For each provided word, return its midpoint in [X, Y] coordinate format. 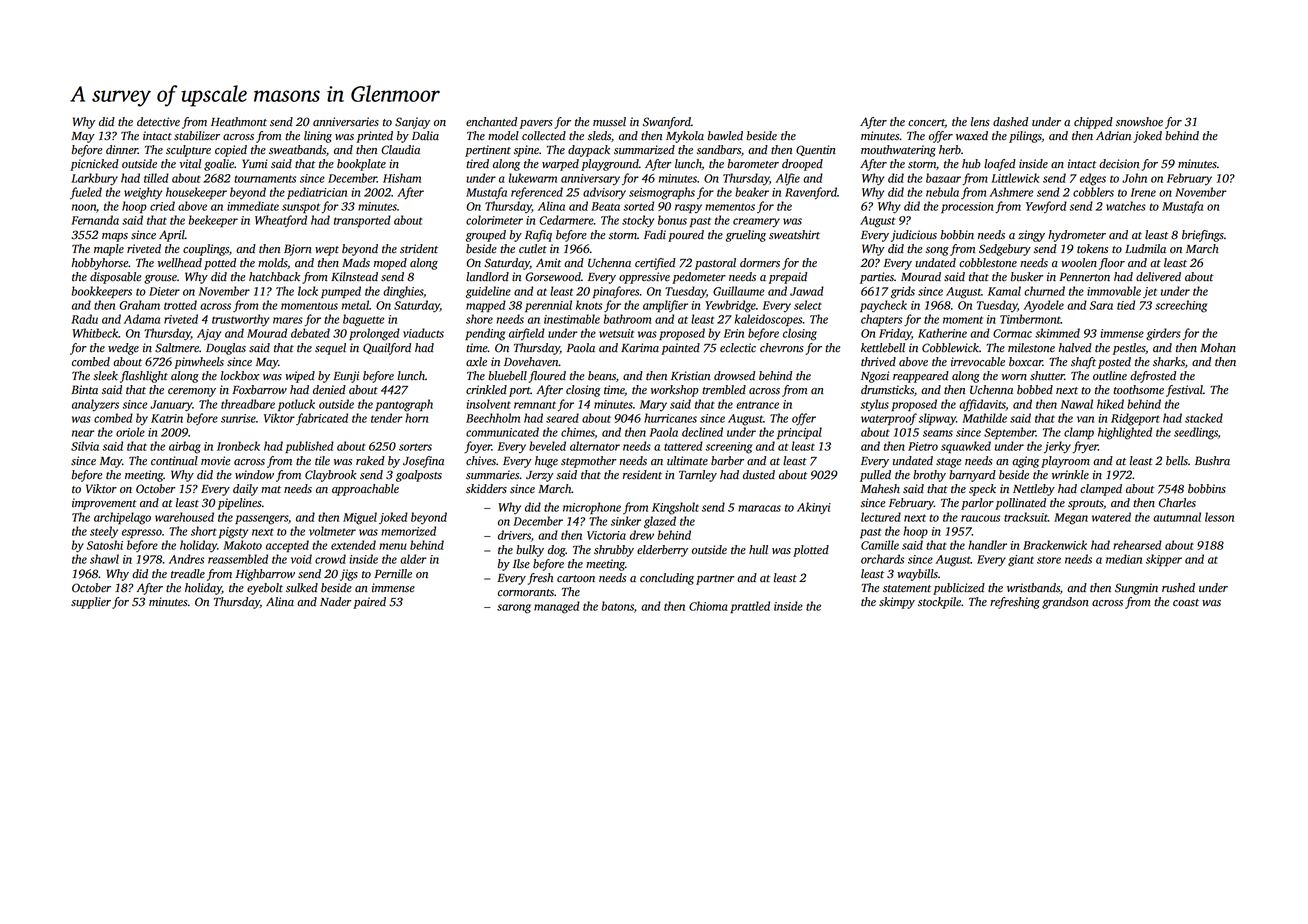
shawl [104, 559]
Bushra [1212, 461]
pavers [536, 124]
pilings [1025, 137]
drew [642, 535]
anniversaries [346, 122]
